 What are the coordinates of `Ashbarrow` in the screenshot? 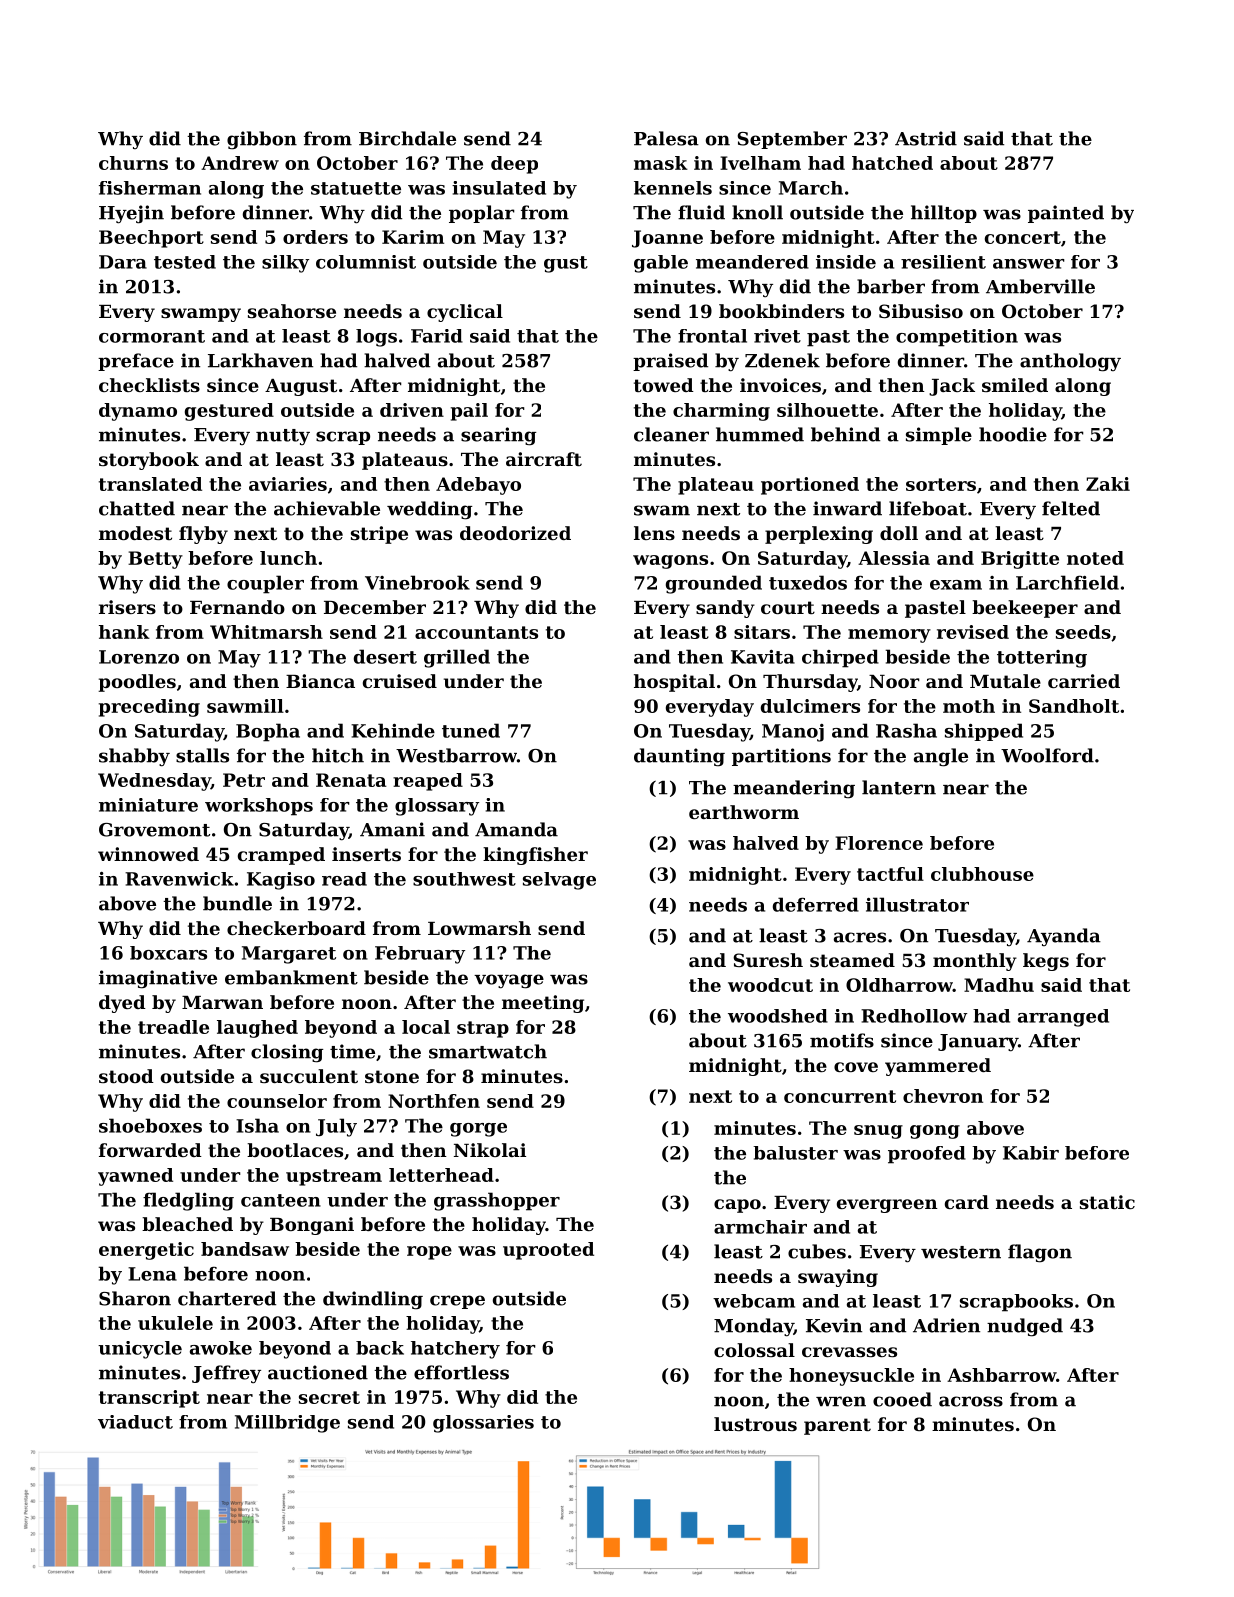 It's located at (1001, 1375).
